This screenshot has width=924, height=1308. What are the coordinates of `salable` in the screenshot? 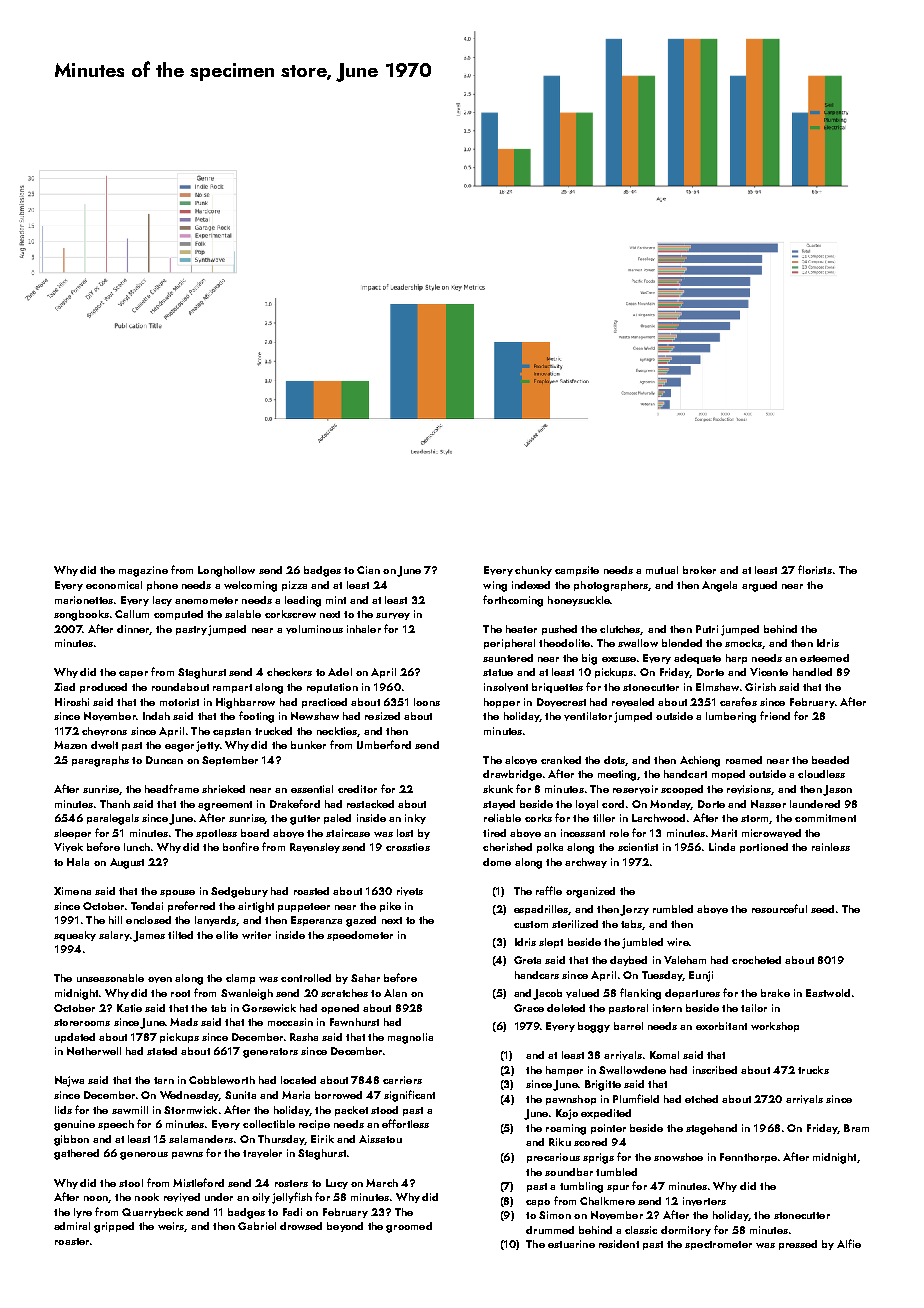 It's located at (243, 614).
